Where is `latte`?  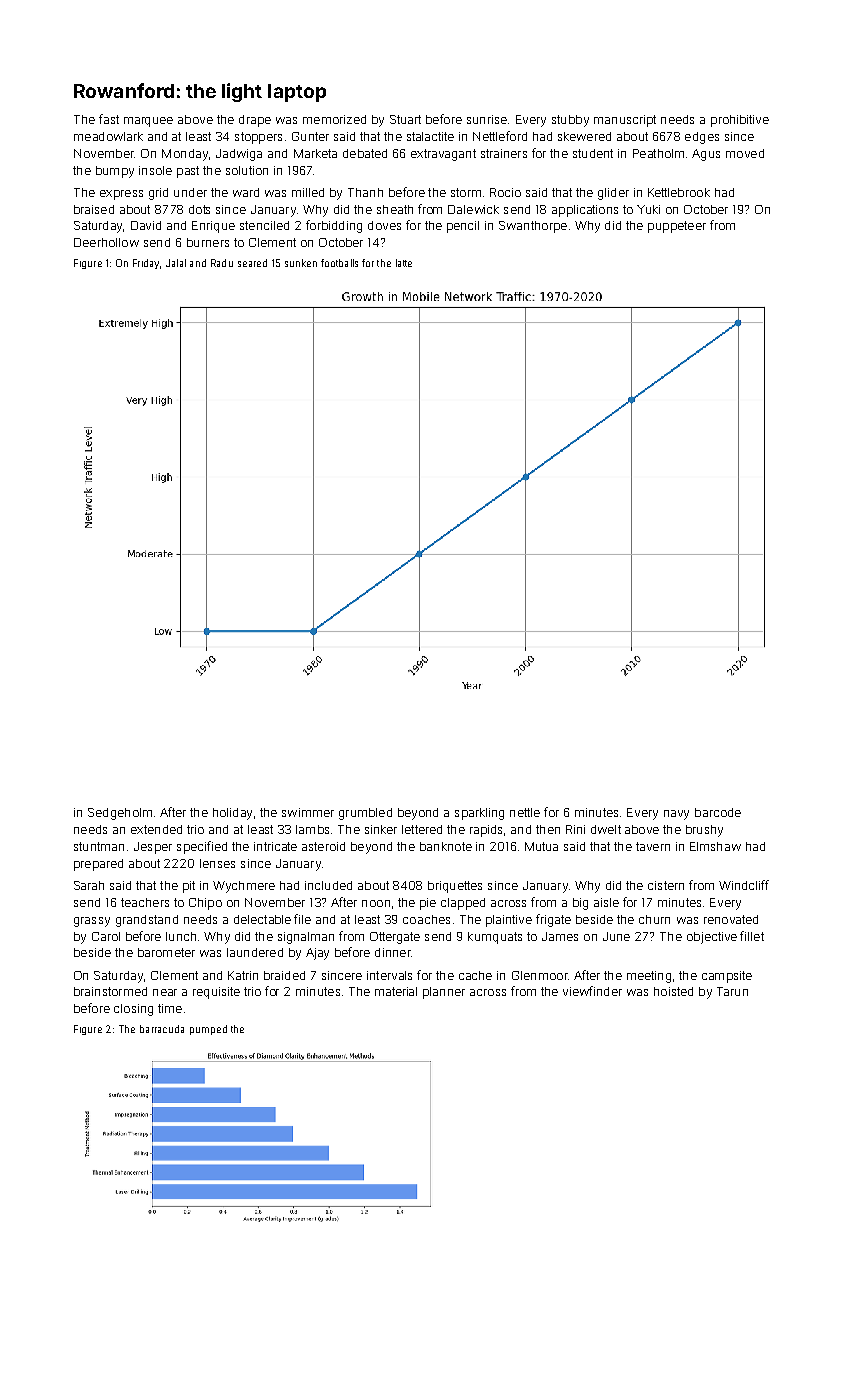 latte is located at coordinates (404, 263).
